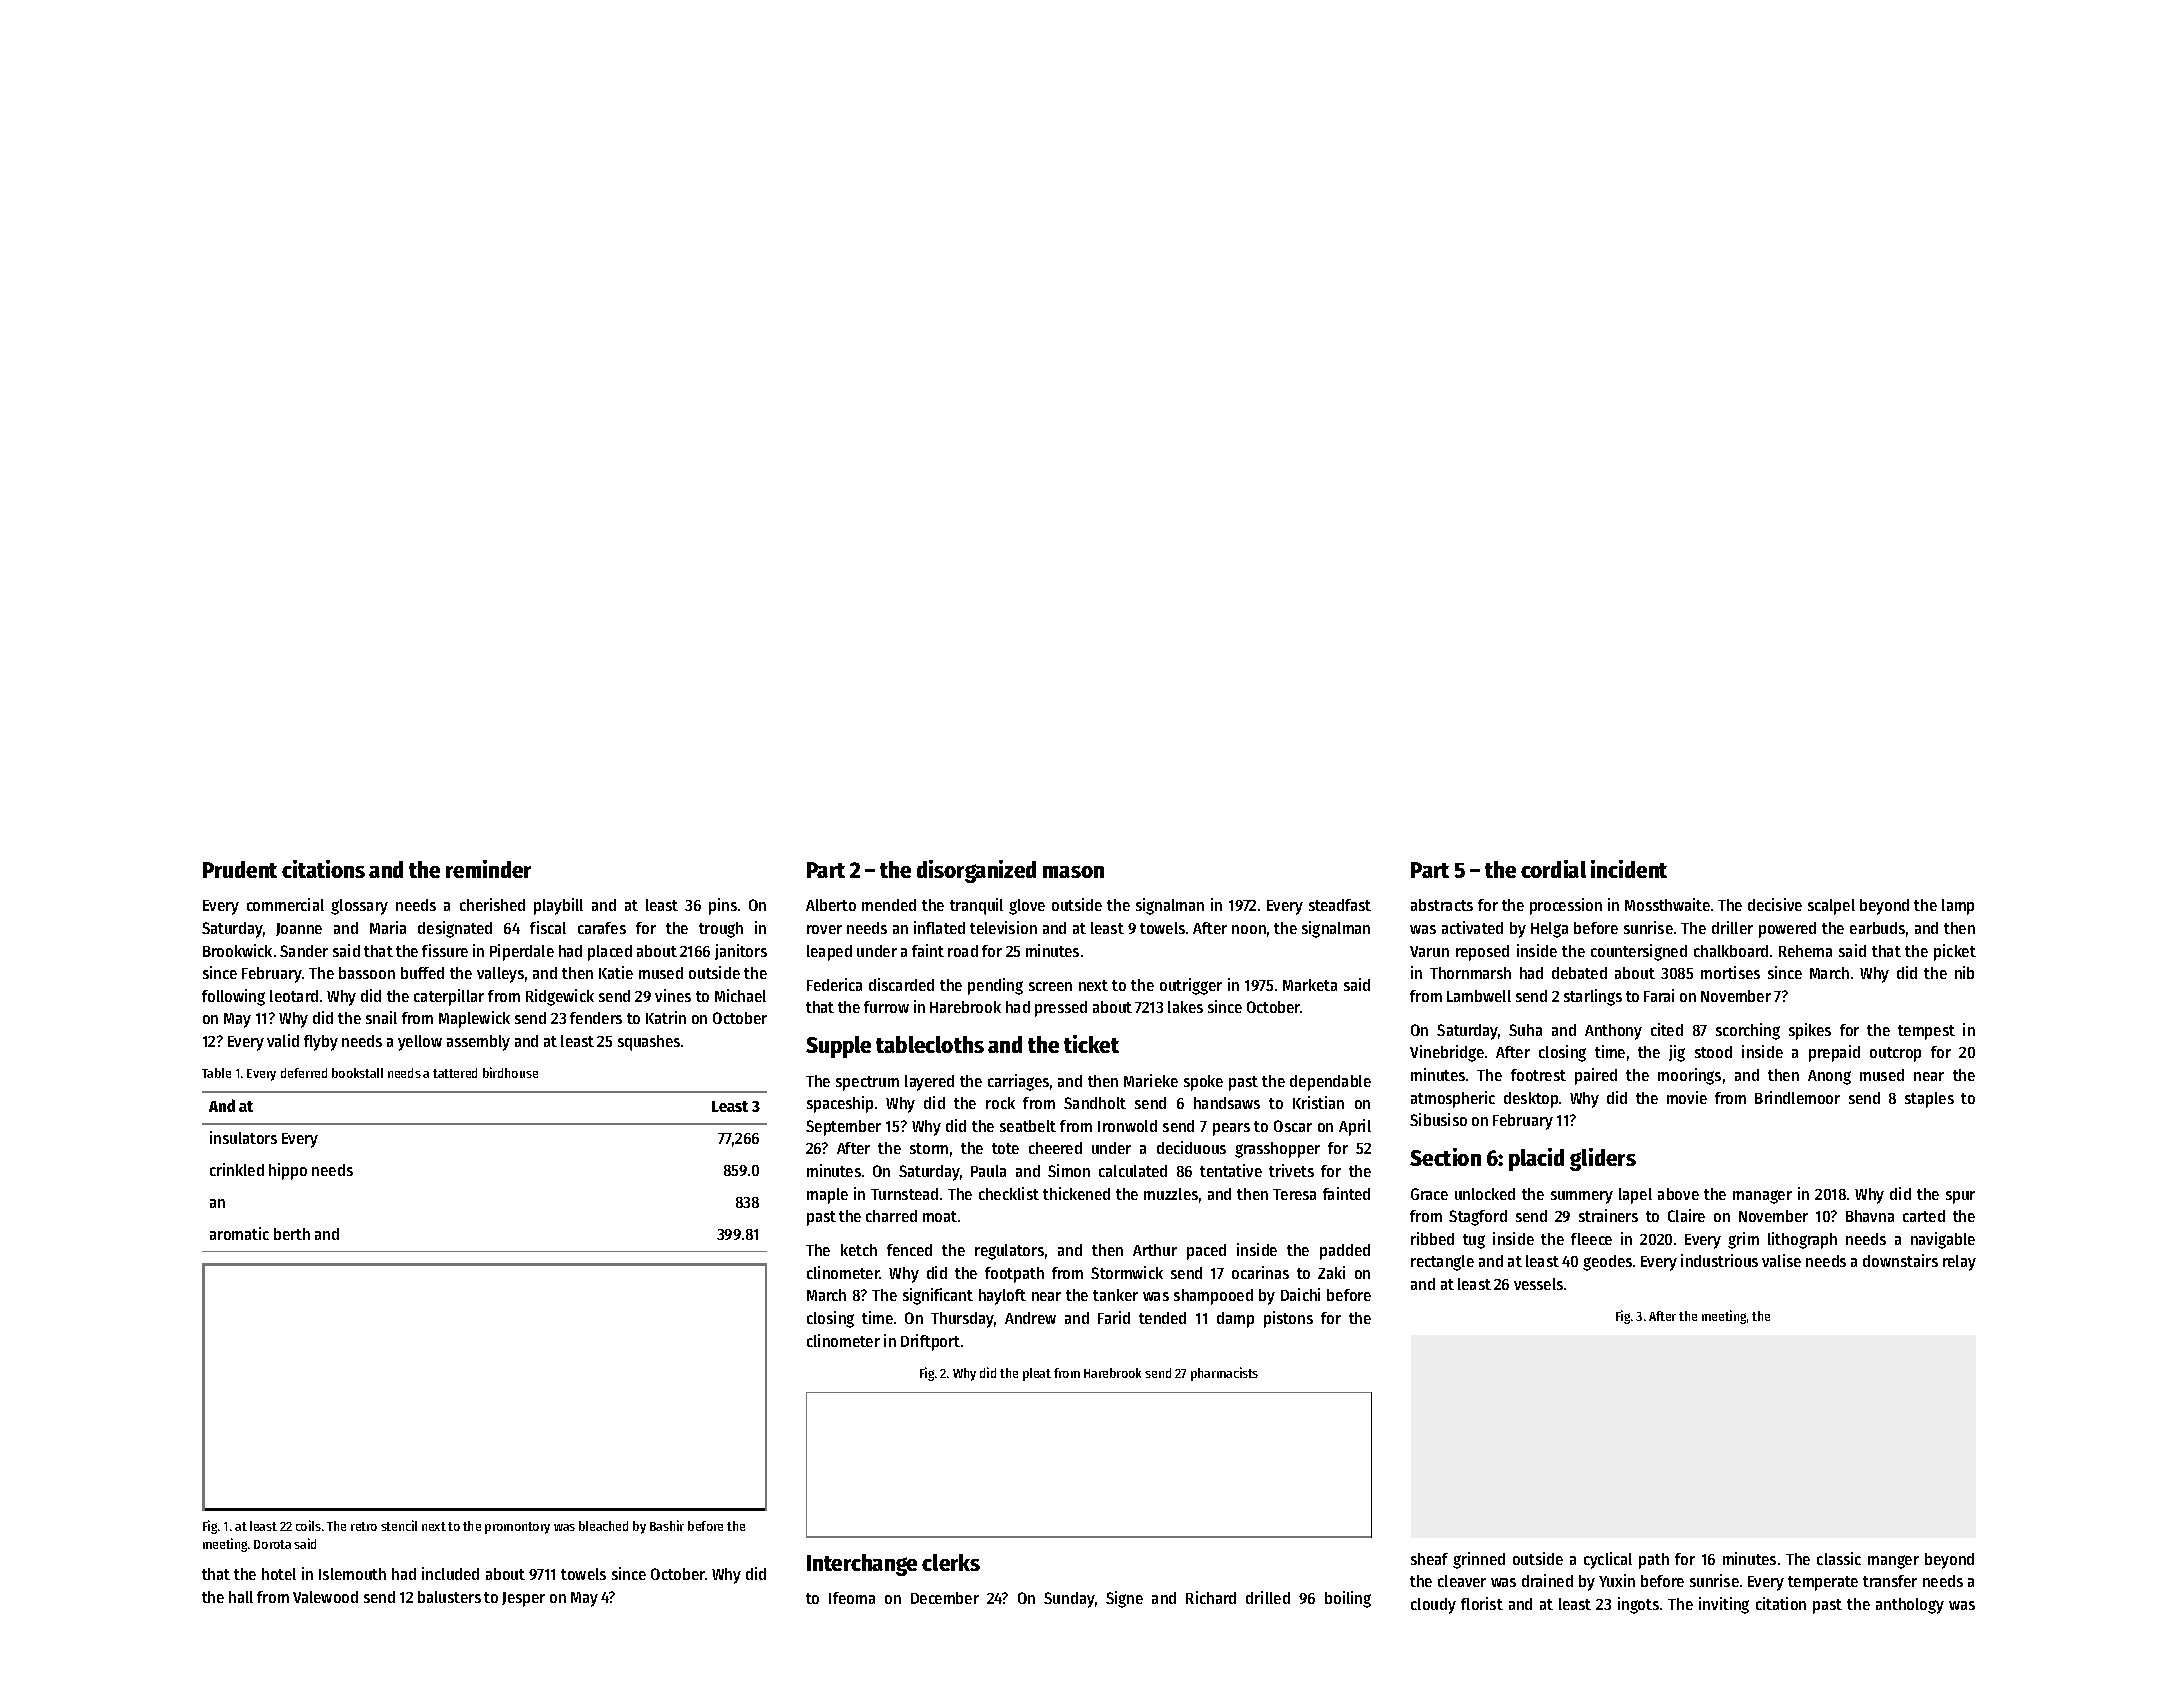 The height and width of the page is (1683, 2178). Describe the element at coordinates (1762, 1197) in the page. I see `manager` at that location.
